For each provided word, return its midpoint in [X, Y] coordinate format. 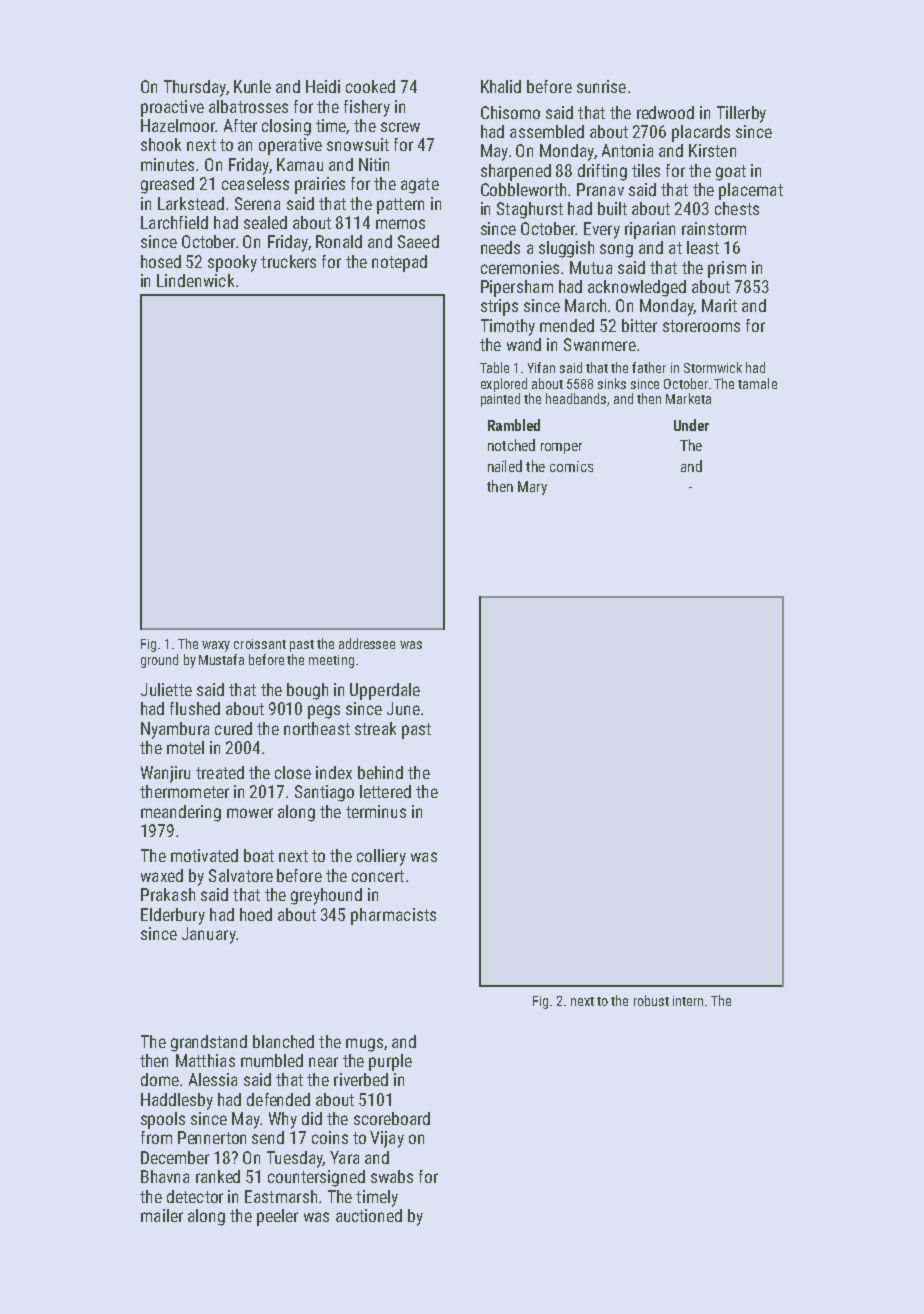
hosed [161, 261]
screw [400, 127]
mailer [162, 1215]
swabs [392, 1176]
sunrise [601, 86]
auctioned [369, 1215]
